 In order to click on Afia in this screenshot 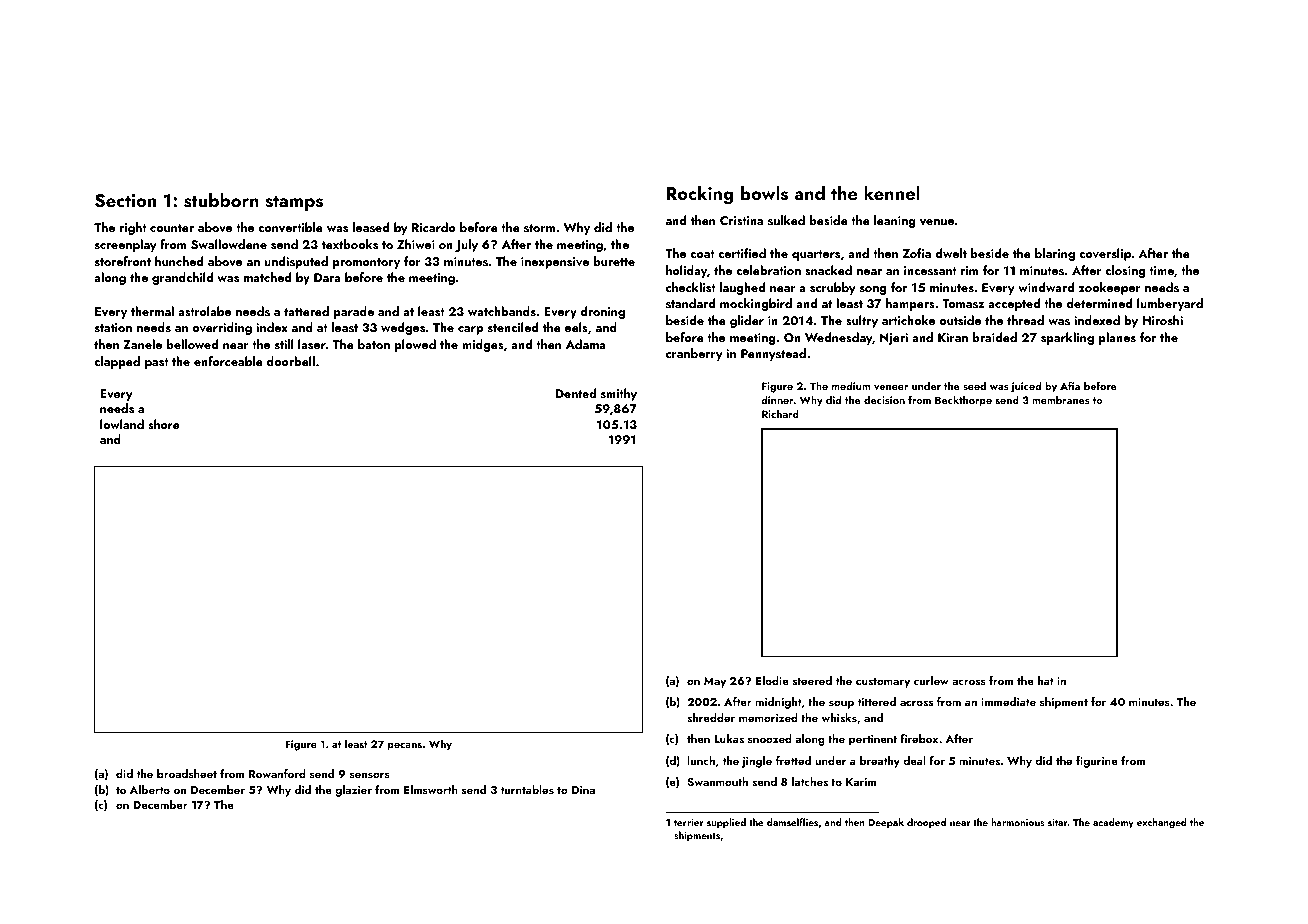, I will do `click(1070, 385)`.
